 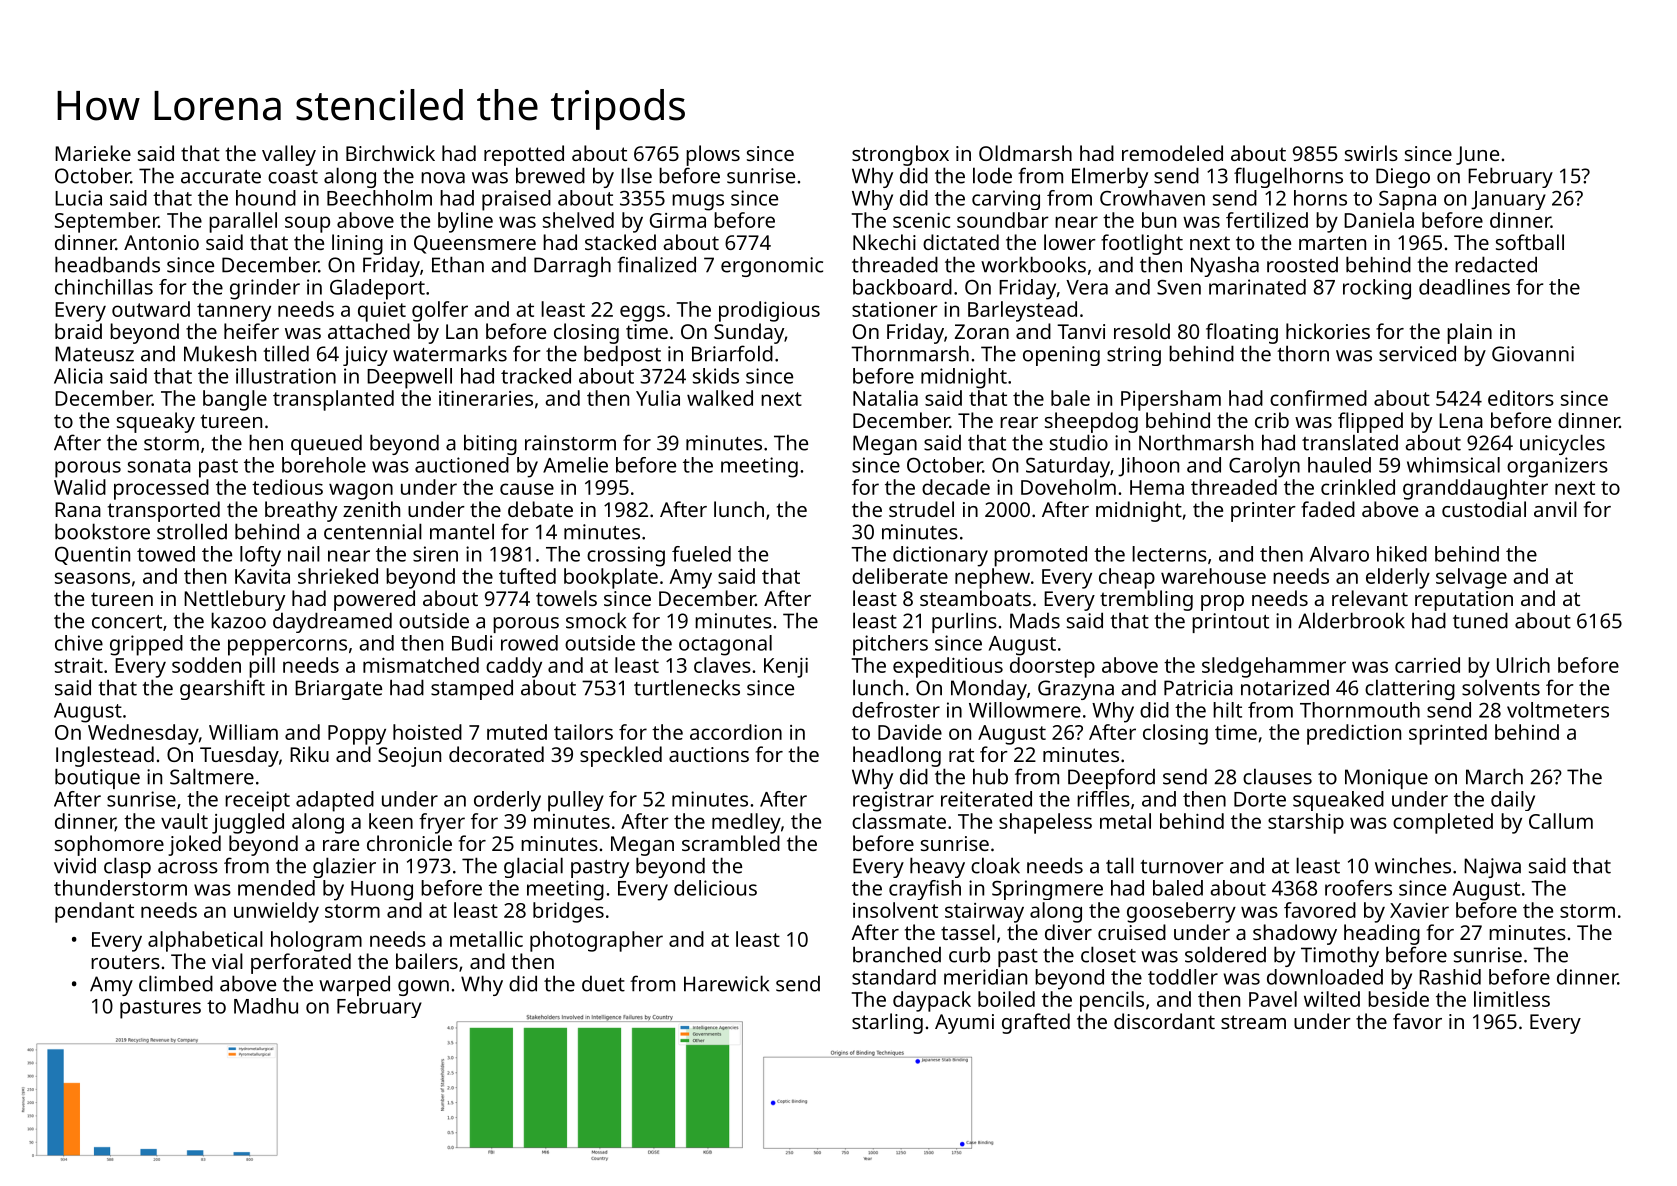 I want to click on granddaughter, so click(x=1475, y=489).
